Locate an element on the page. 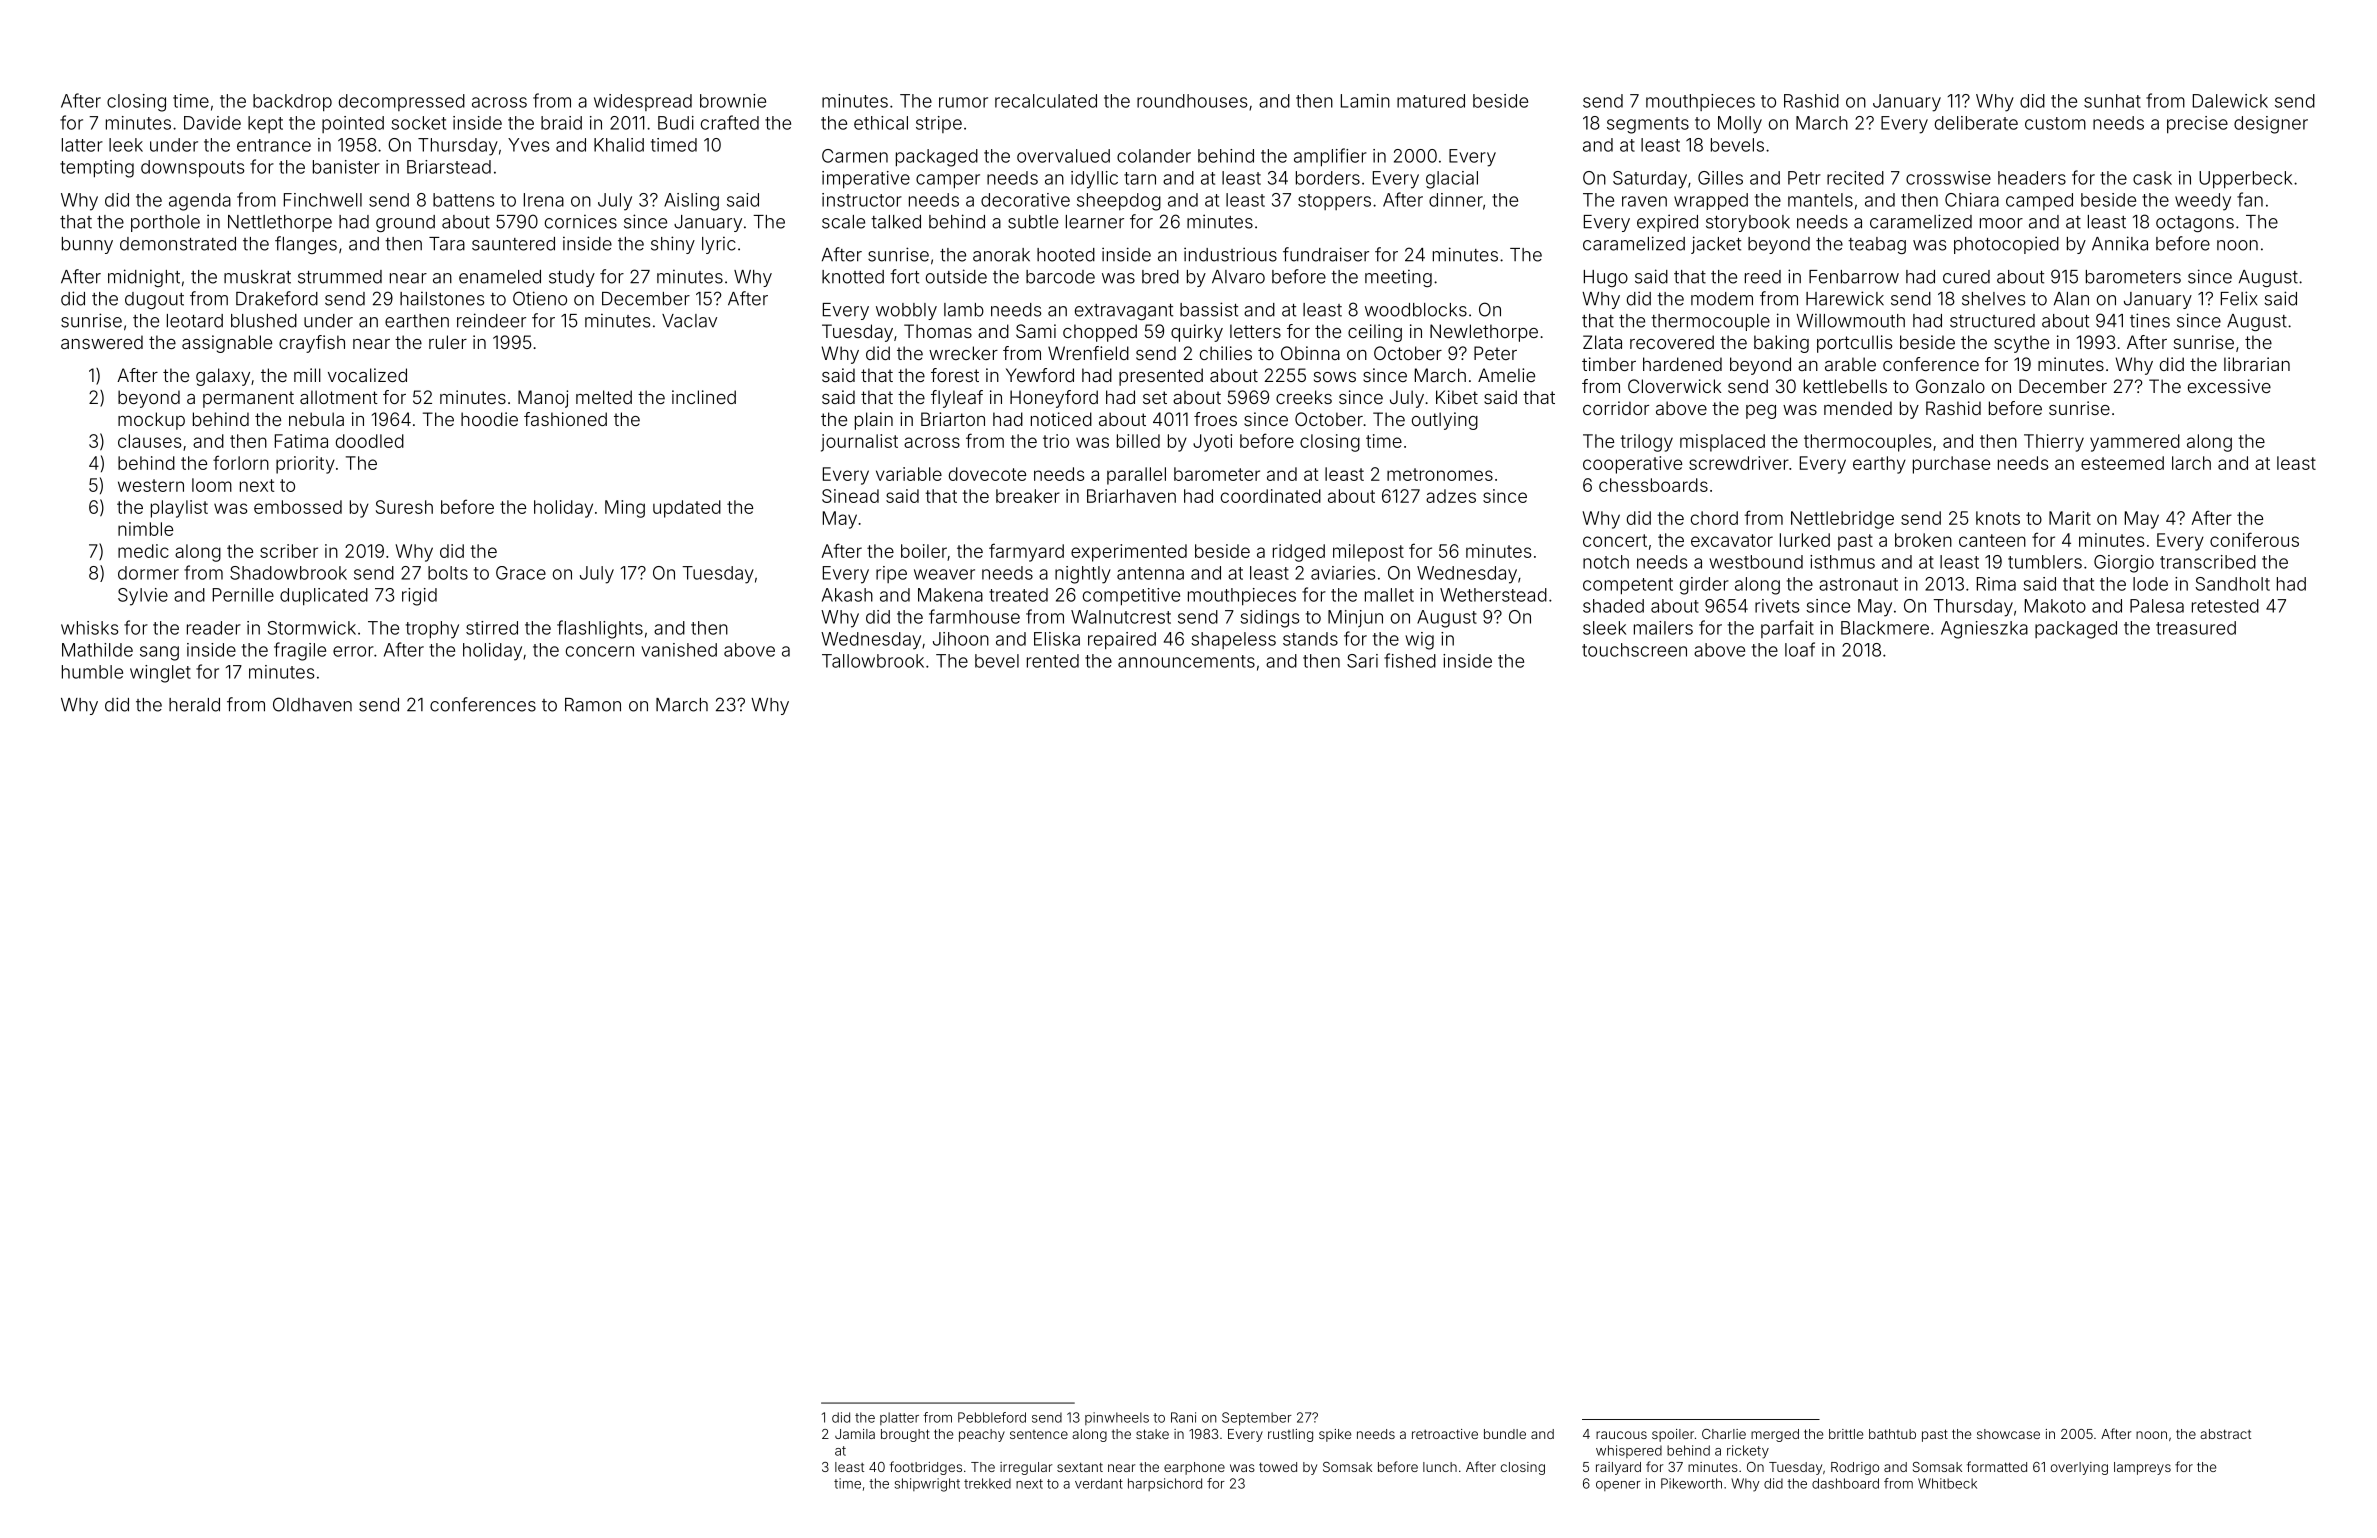 The height and width of the page is (1538, 2377). Oldhaven is located at coordinates (312, 704).
